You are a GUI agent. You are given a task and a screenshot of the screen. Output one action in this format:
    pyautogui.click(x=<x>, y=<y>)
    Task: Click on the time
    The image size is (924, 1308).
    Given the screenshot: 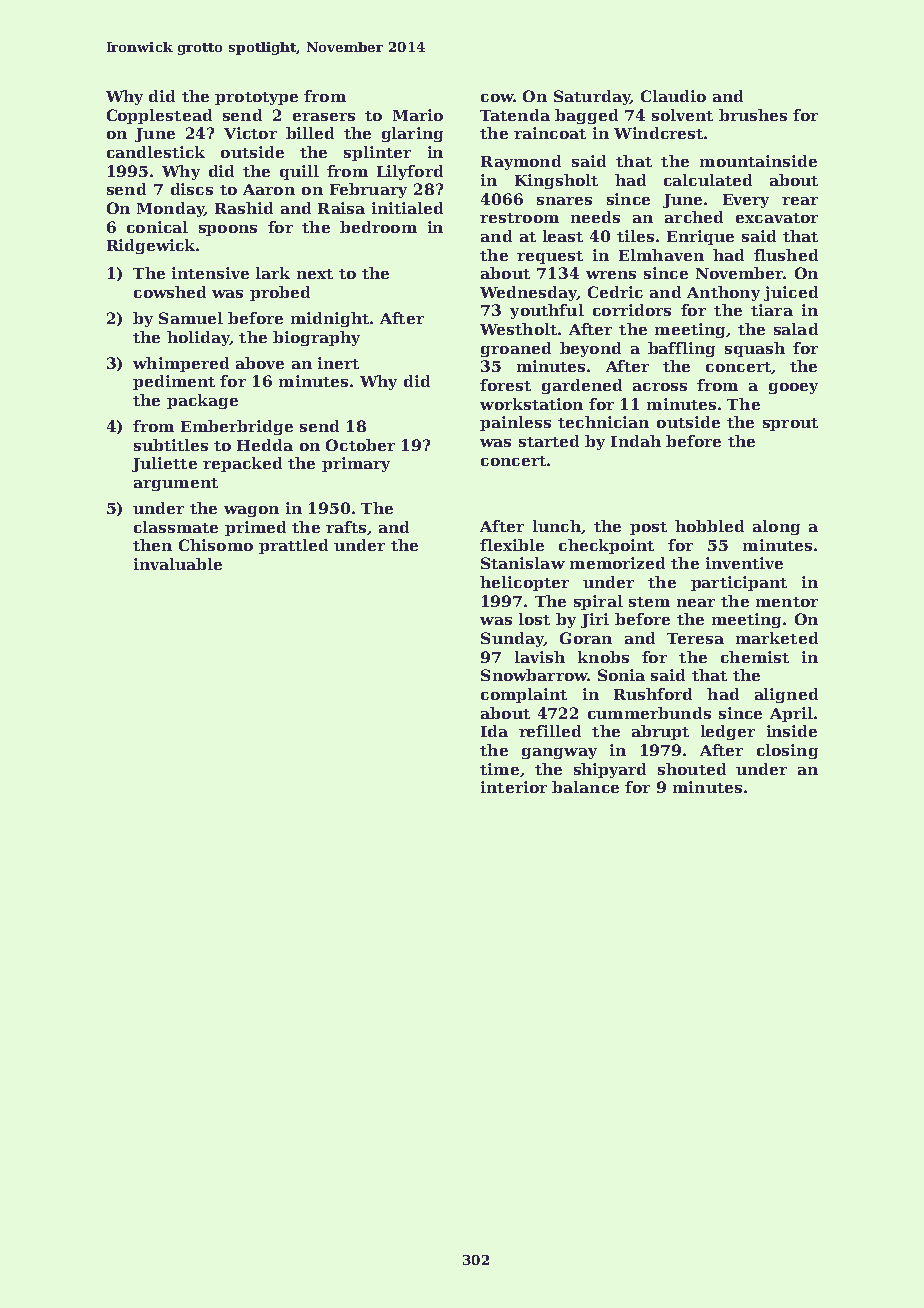 What is the action you would take?
    pyautogui.click(x=499, y=769)
